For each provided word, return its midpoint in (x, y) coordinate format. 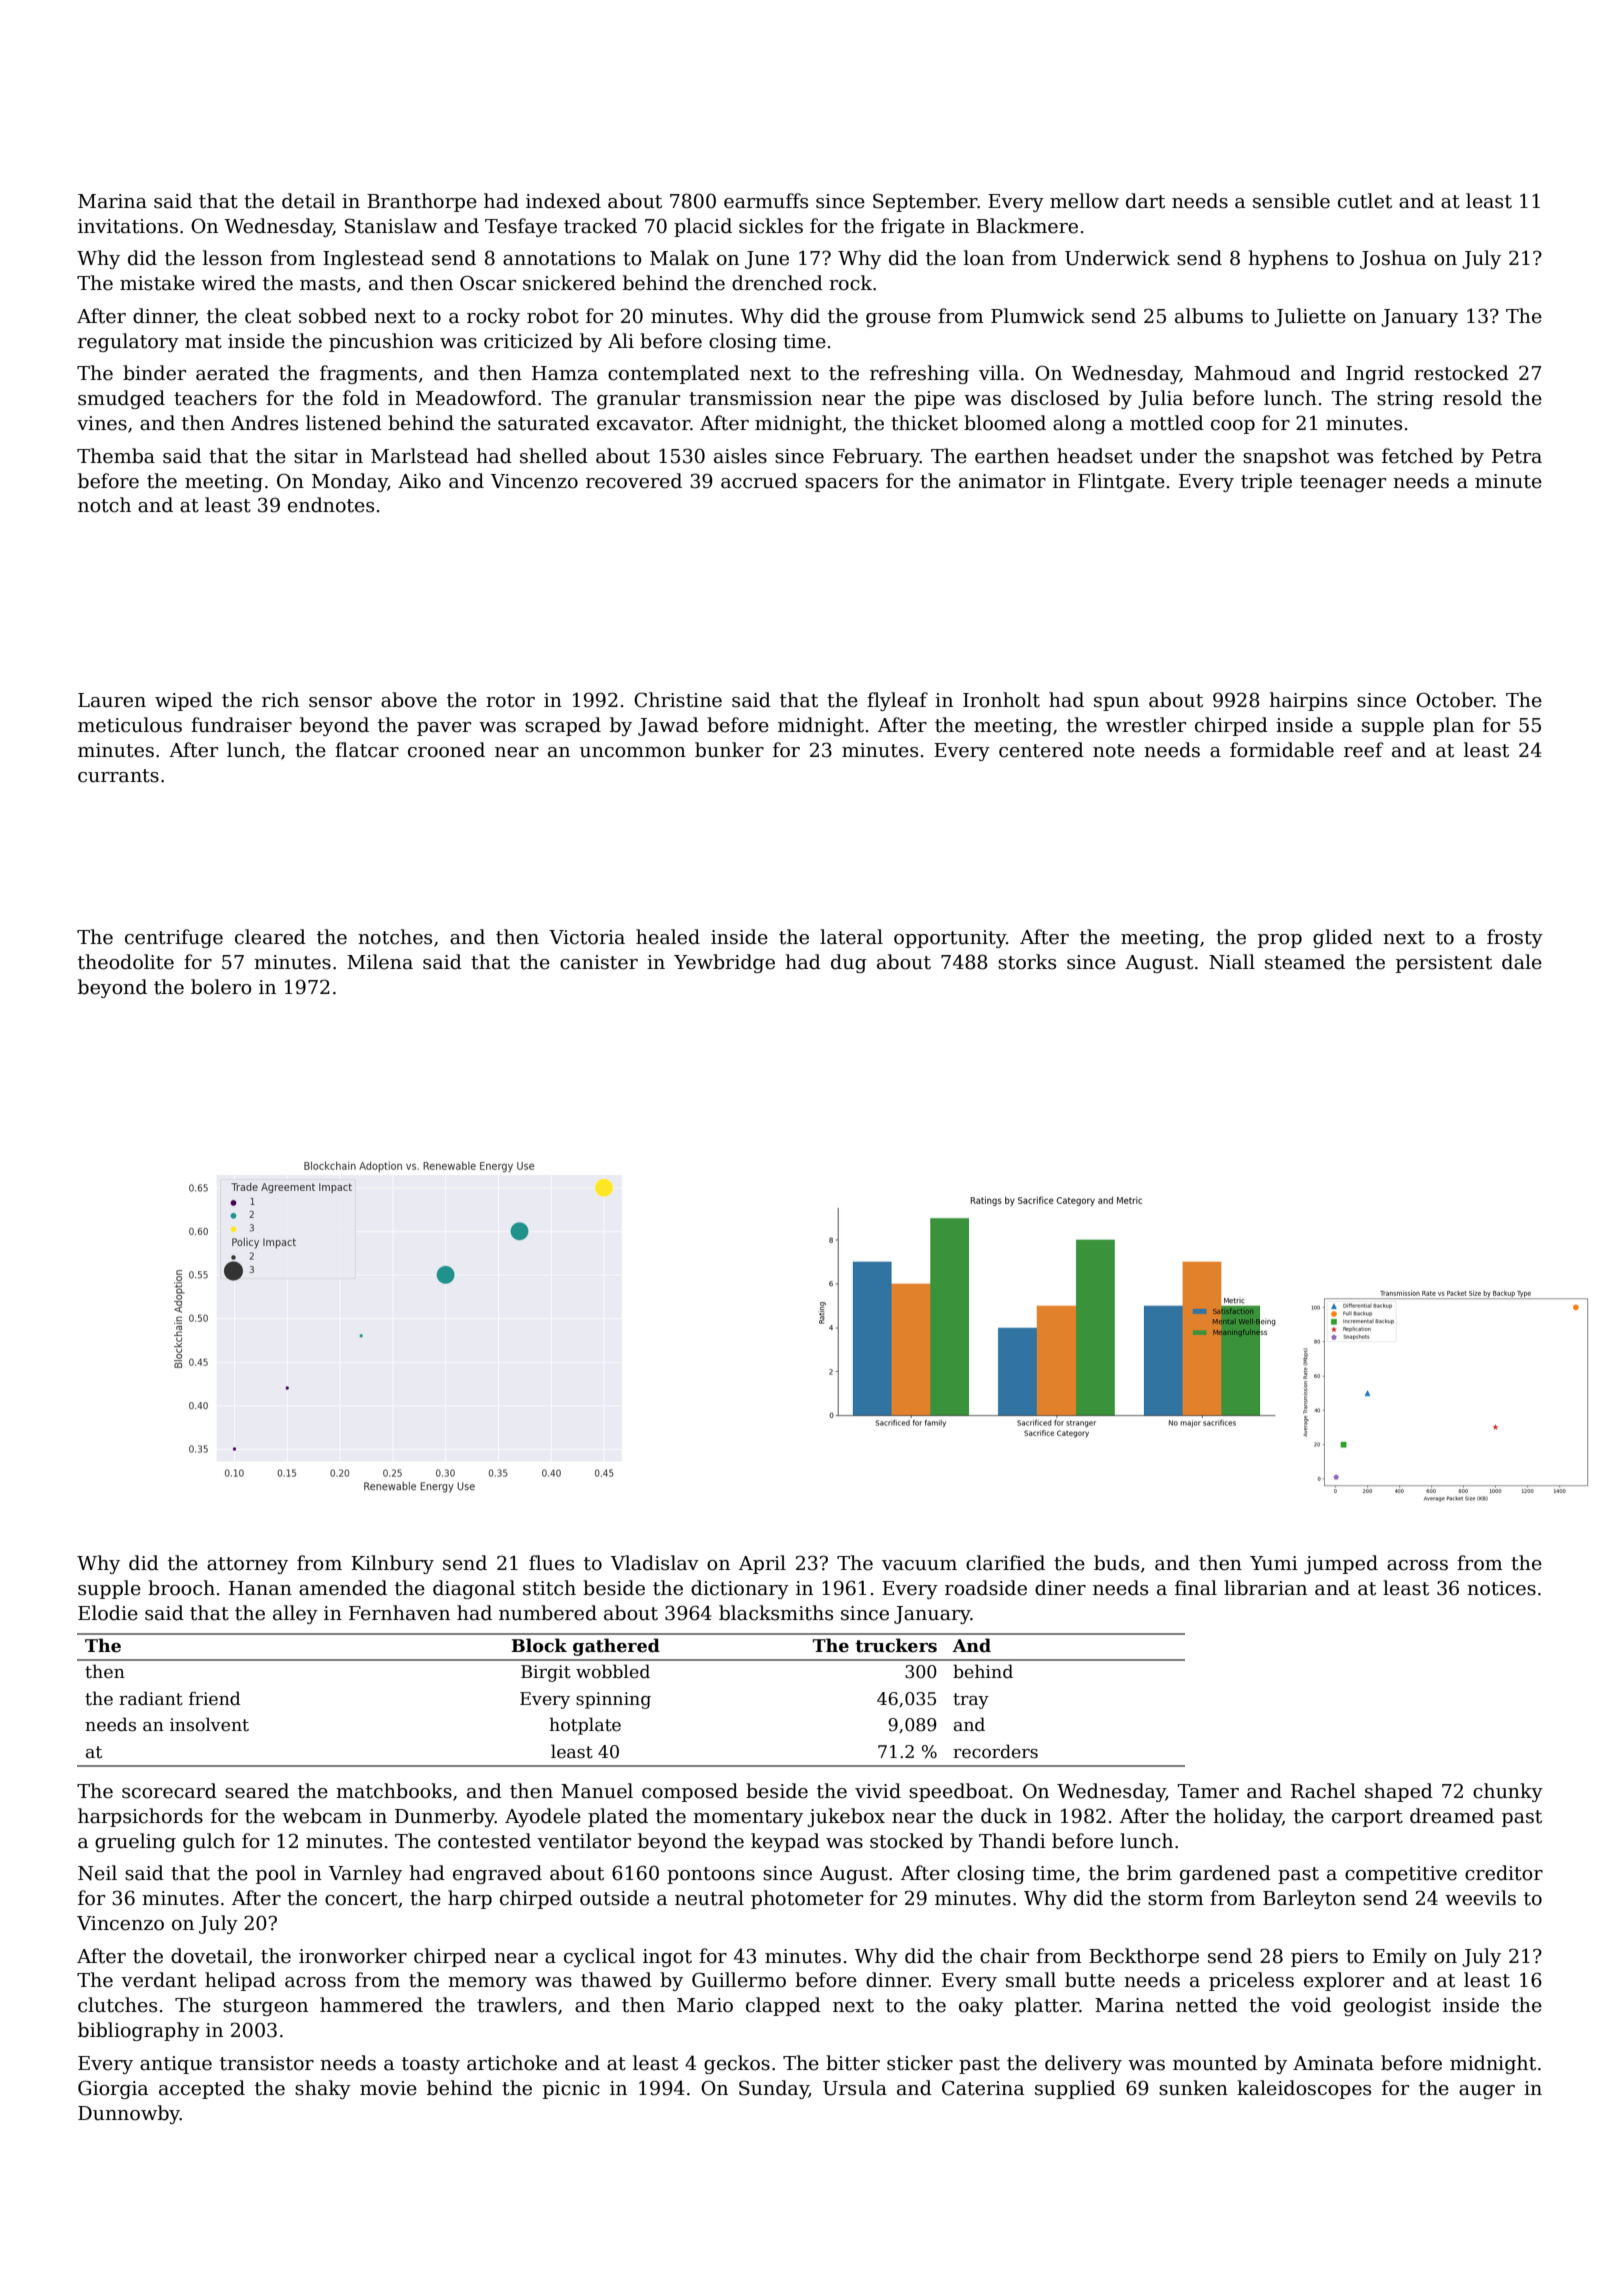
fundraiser (241, 725)
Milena (380, 962)
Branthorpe (422, 202)
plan (1453, 726)
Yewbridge (724, 963)
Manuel (597, 1791)
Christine (678, 700)
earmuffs (766, 201)
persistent (1444, 964)
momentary (748, 1818)
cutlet (1365, 201)
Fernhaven (399, 1613)
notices (1501, 1588)
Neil (97, 1873)
